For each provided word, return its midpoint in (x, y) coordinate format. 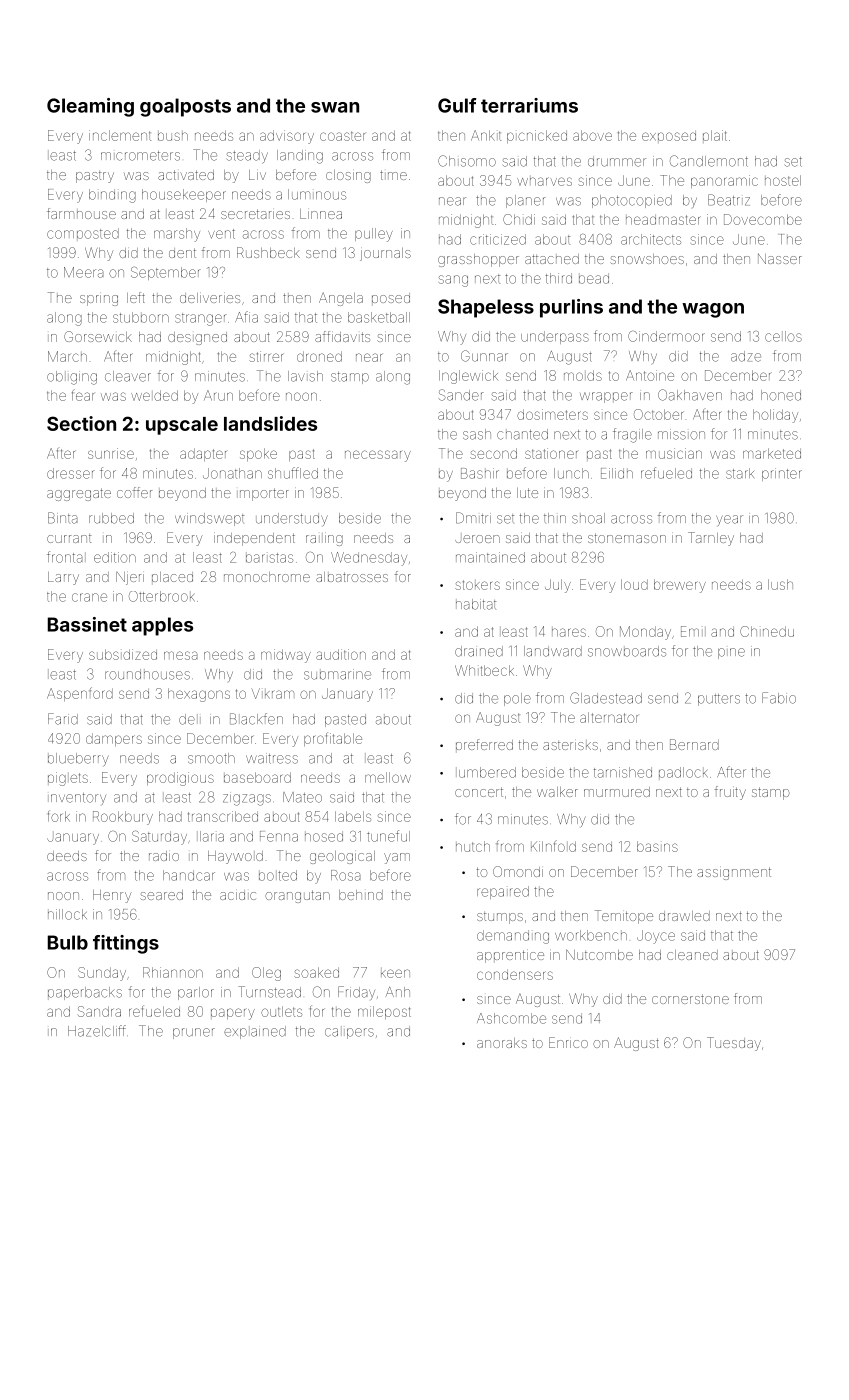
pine (731, 653)
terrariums (529, 105)
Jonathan (232, 473)
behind (361, 895)
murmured (617, 792)
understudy (291, 519)
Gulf (457, 105)
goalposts (185, 107)
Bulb (68, 942)
